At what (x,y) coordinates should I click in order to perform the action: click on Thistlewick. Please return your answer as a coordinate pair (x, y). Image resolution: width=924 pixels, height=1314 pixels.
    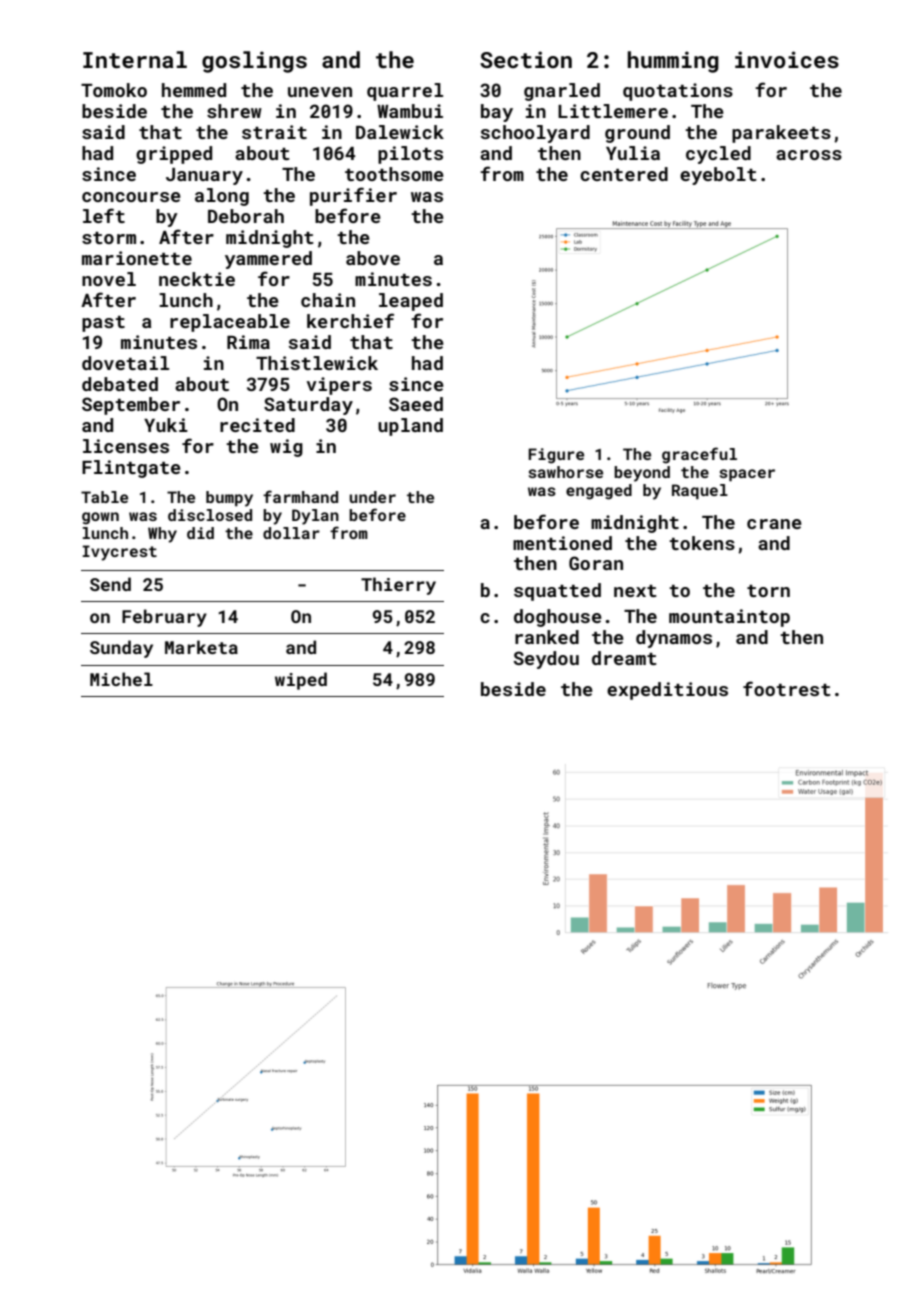
    Looking at the image, I should click on (317, 363).
